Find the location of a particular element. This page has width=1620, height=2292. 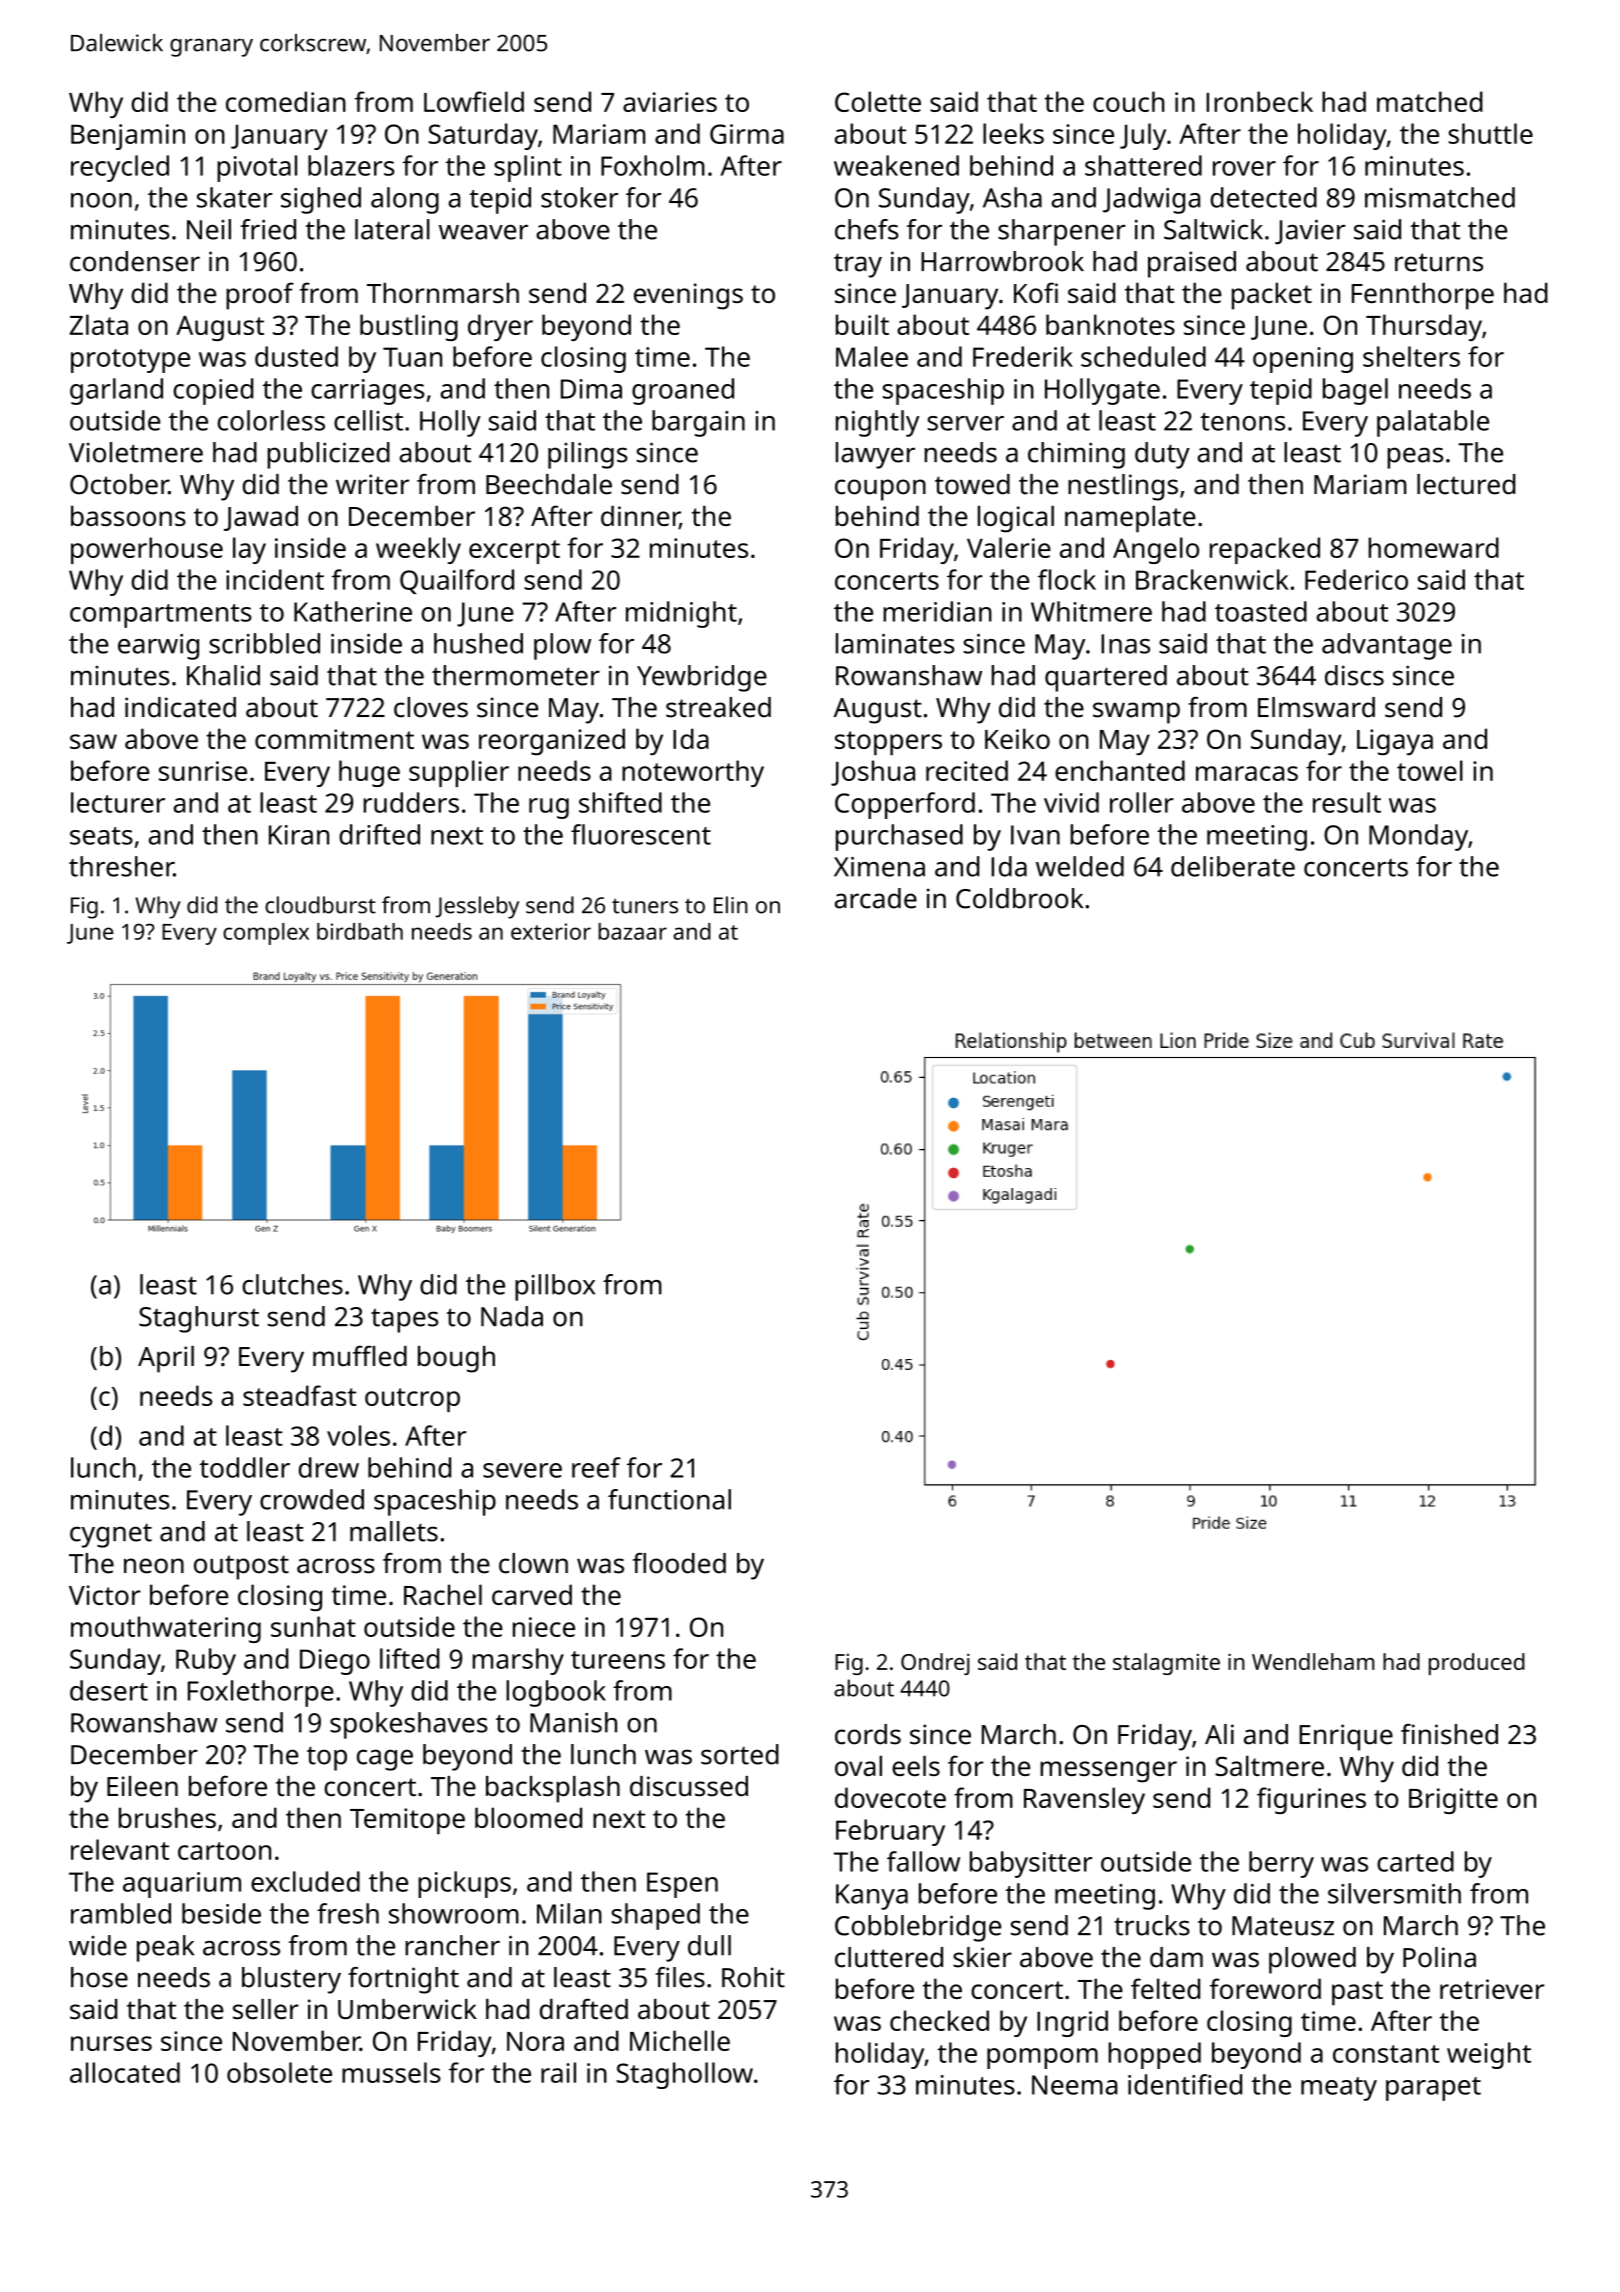

aviaries is located at coordinates (670, 102).
